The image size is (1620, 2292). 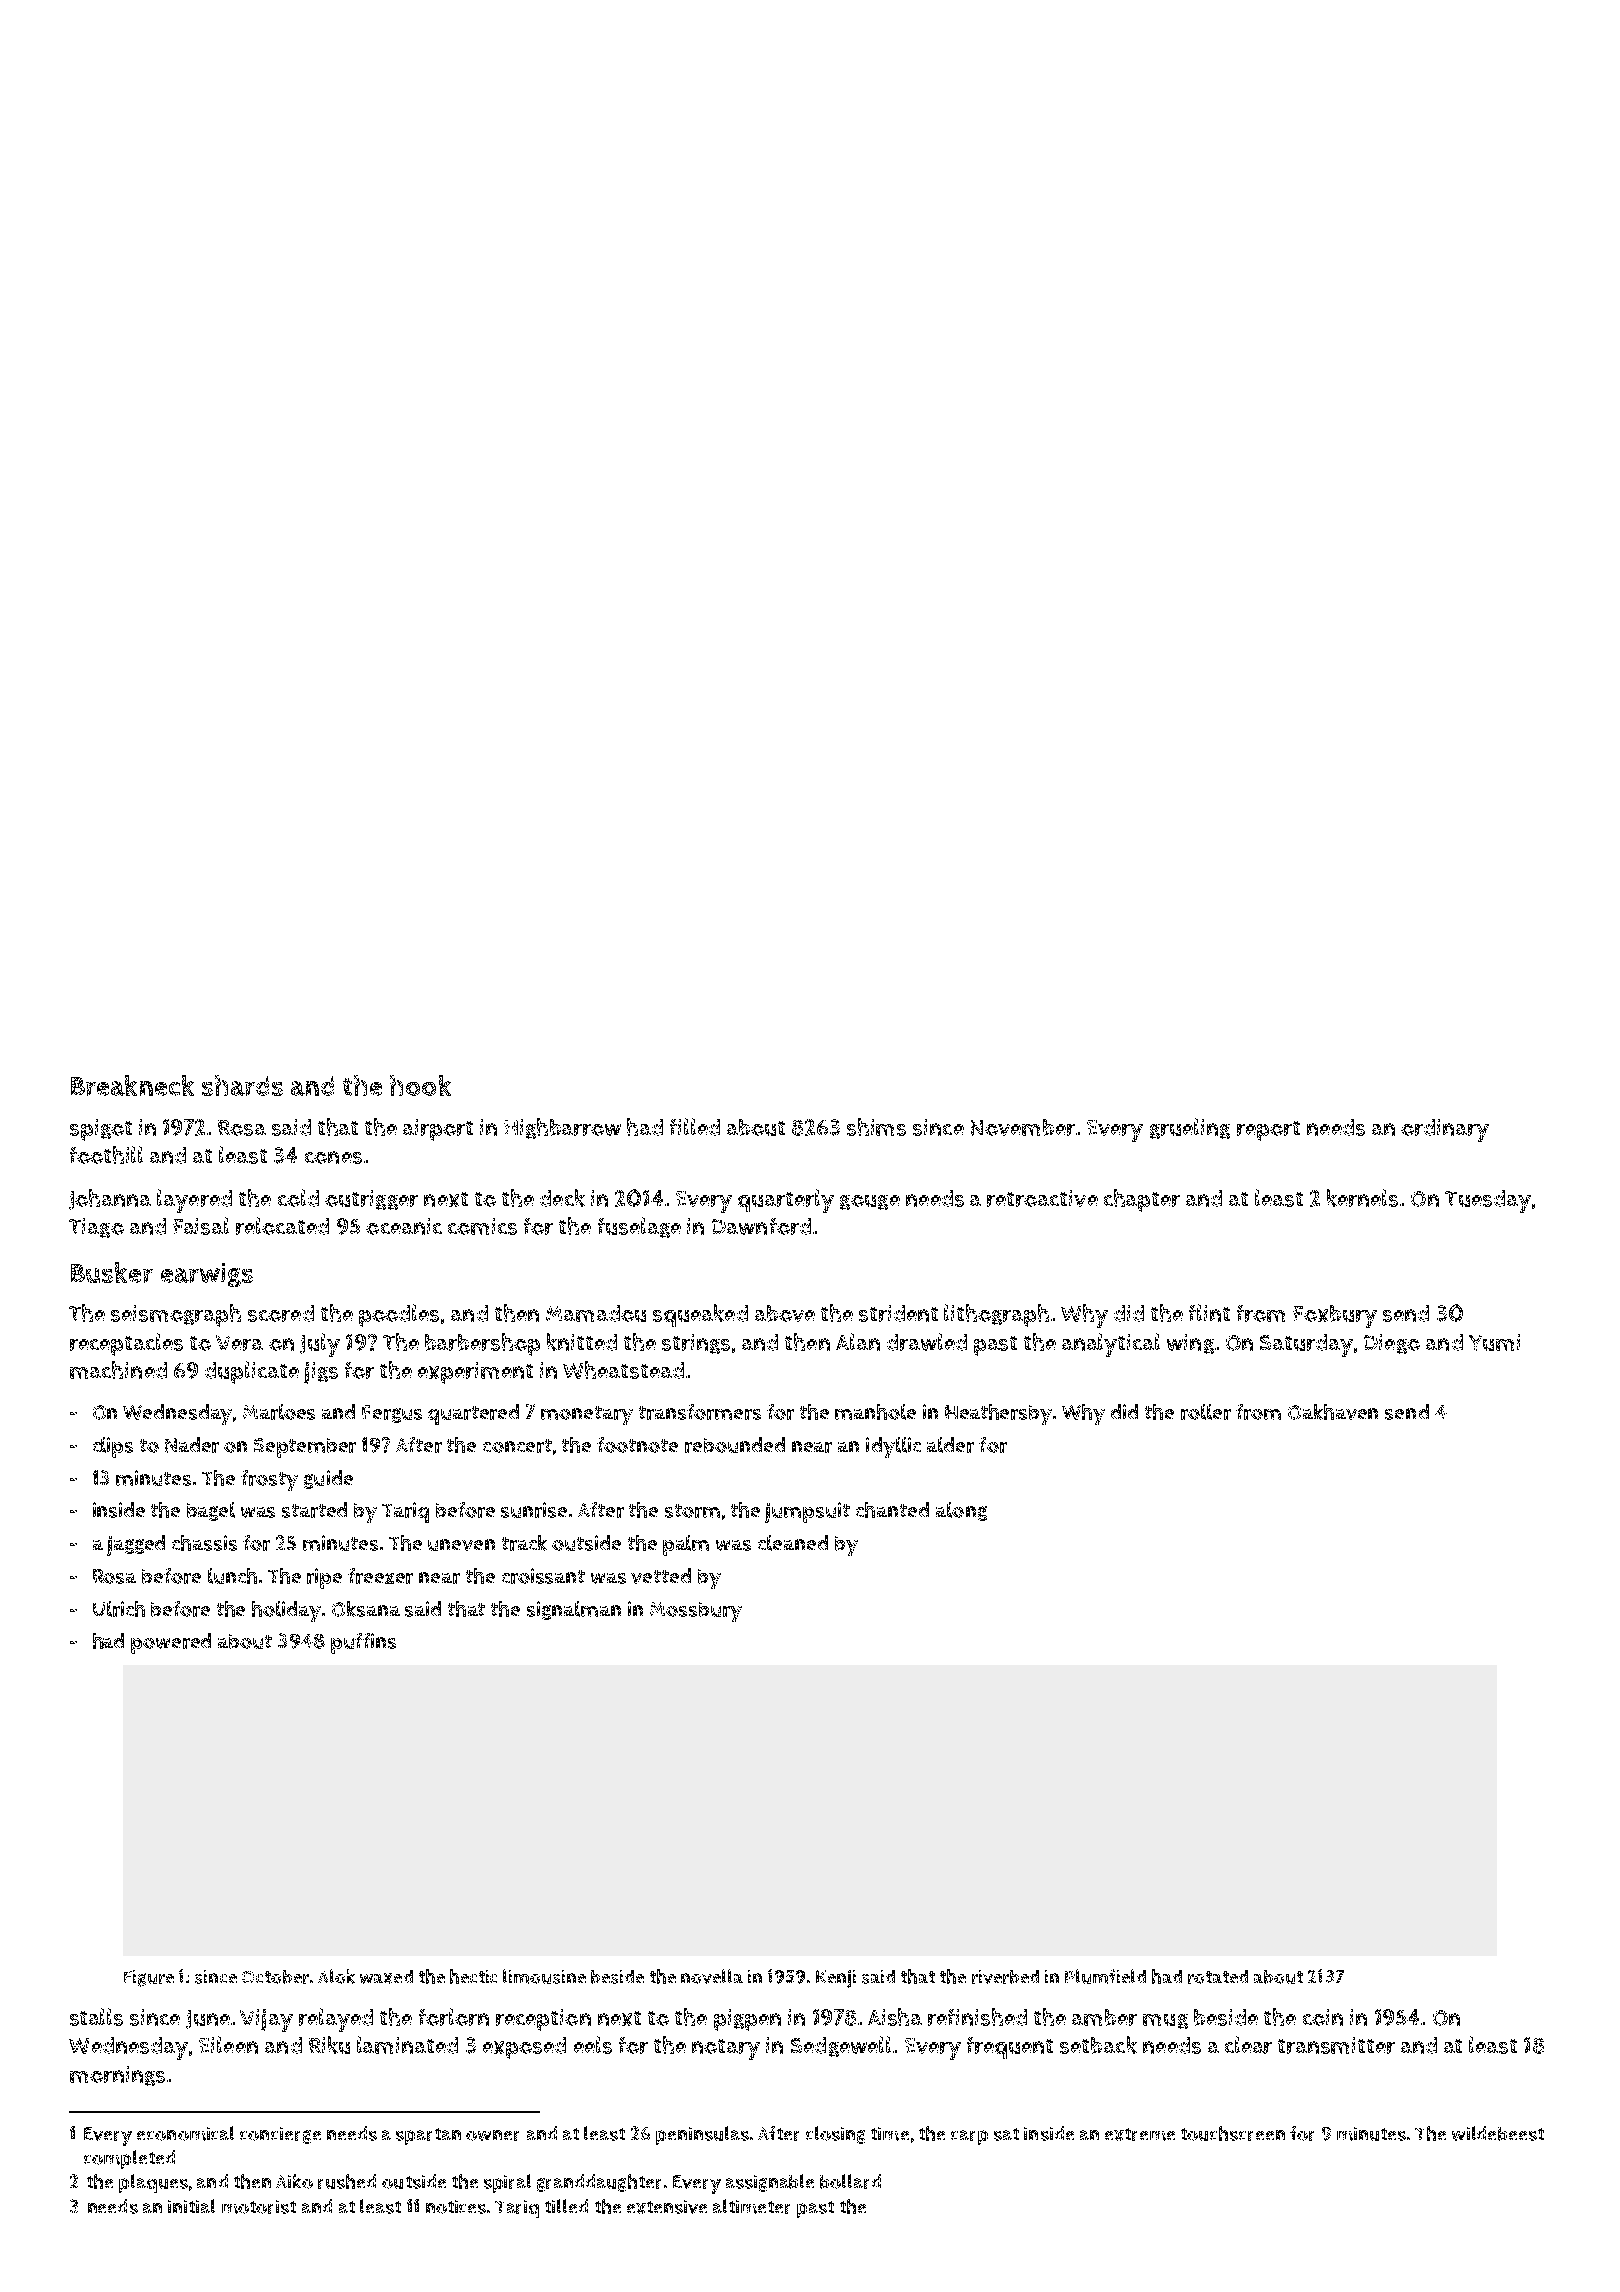 What do you see at coordinates (1005, 1977) in the page?
I see `riverbed` at bounding box center [1005, 1977].
